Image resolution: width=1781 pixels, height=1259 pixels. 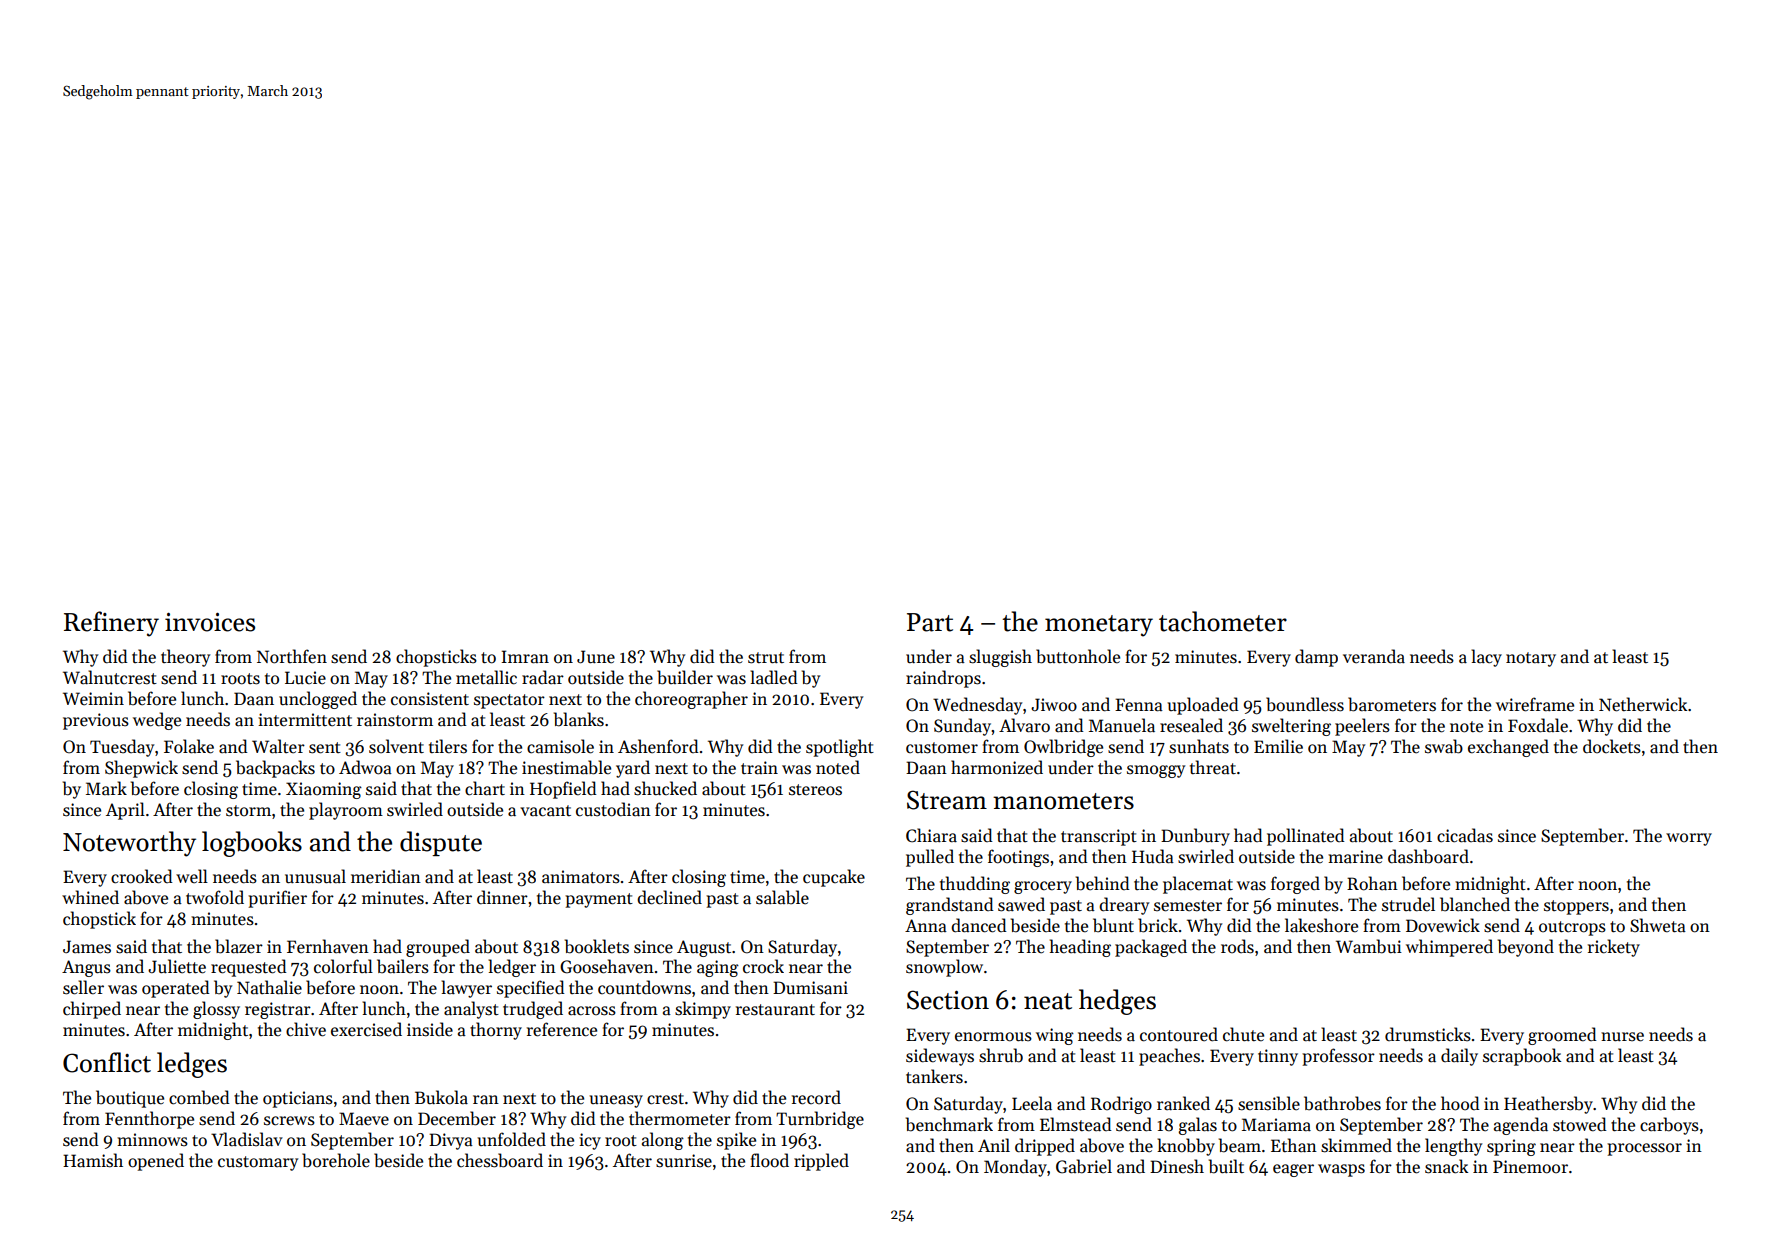 I want to click on blunt, so click(x=1113, y=925).
